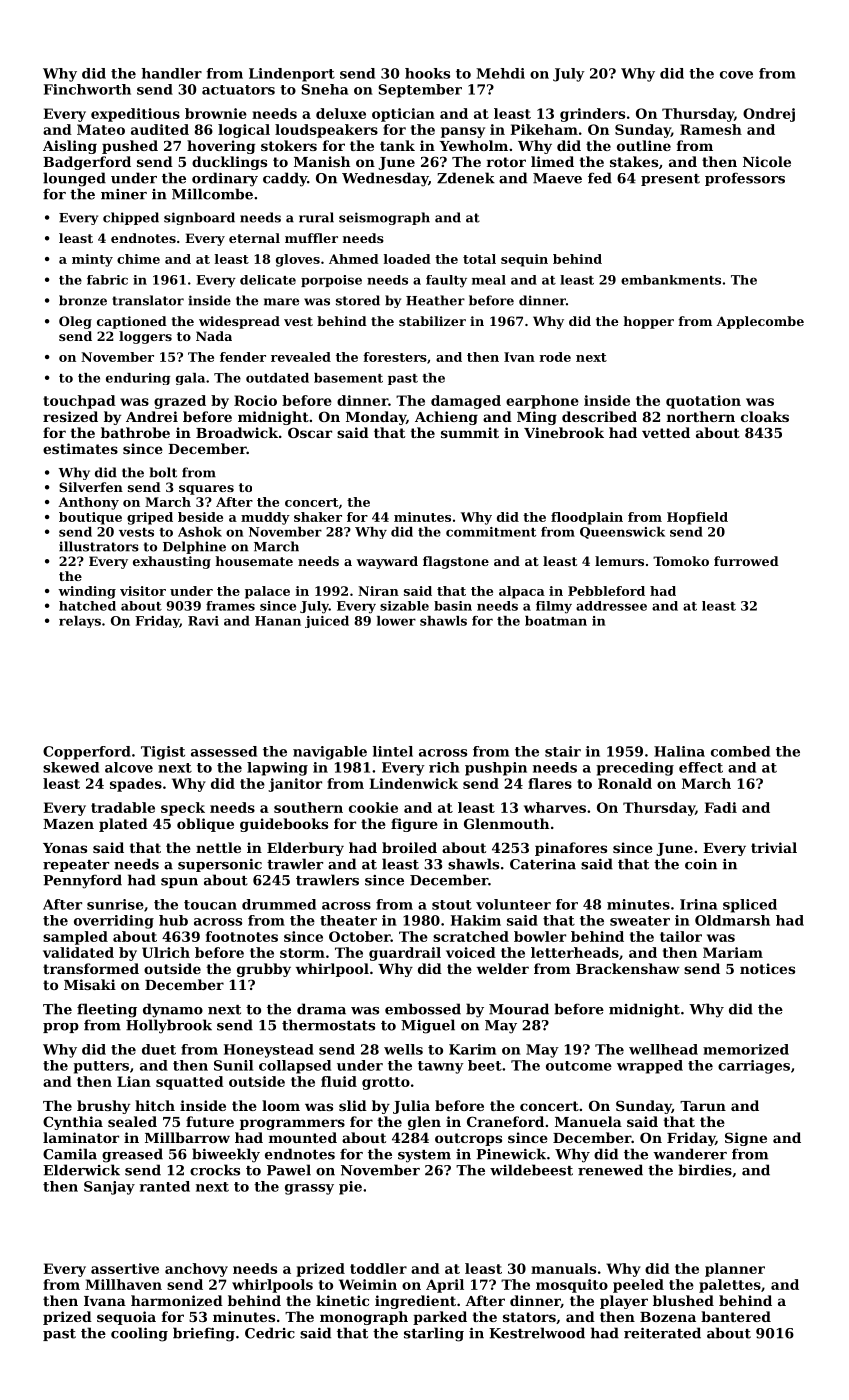 The height and width of the document is (1400, 849). What do you see at coordinates (126, 1318) in the document?
I see `sequoia` at bounding box center [126, 1318].
